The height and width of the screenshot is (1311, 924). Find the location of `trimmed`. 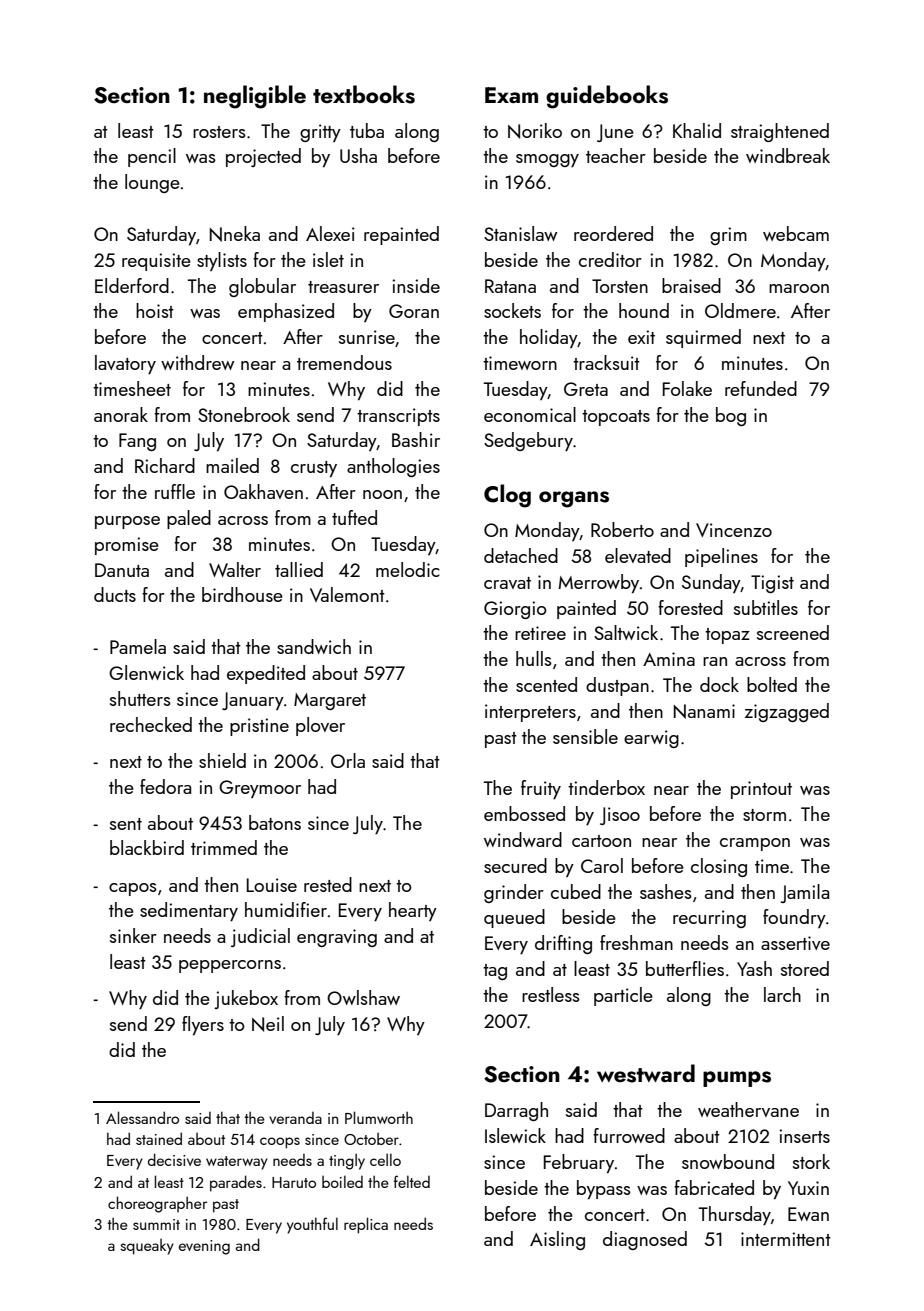

trimmed is located at coordinates (224, 847).
